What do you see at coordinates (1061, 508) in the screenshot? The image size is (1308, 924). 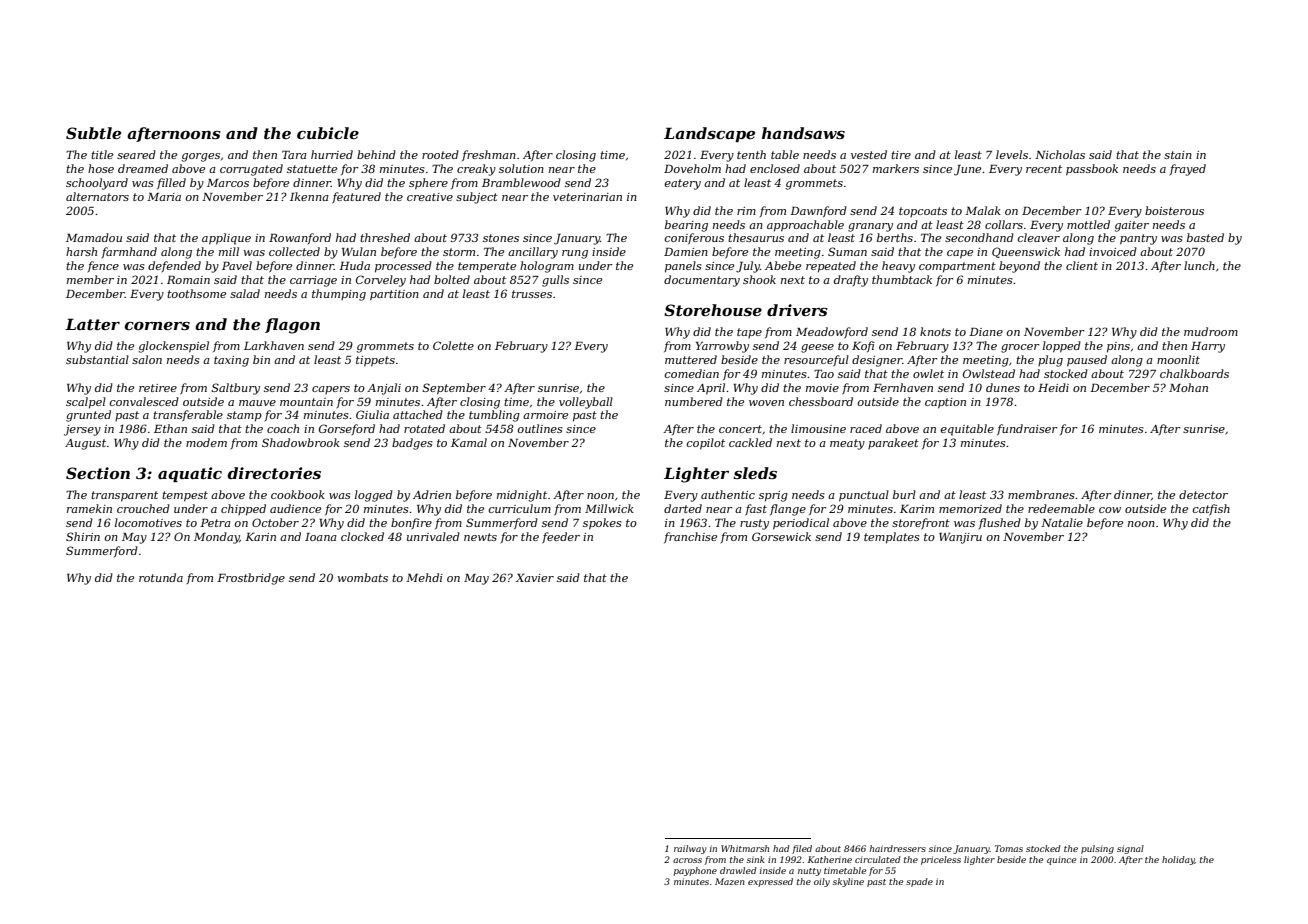 I see `redeemable` at bounding box center [1061, 508].
